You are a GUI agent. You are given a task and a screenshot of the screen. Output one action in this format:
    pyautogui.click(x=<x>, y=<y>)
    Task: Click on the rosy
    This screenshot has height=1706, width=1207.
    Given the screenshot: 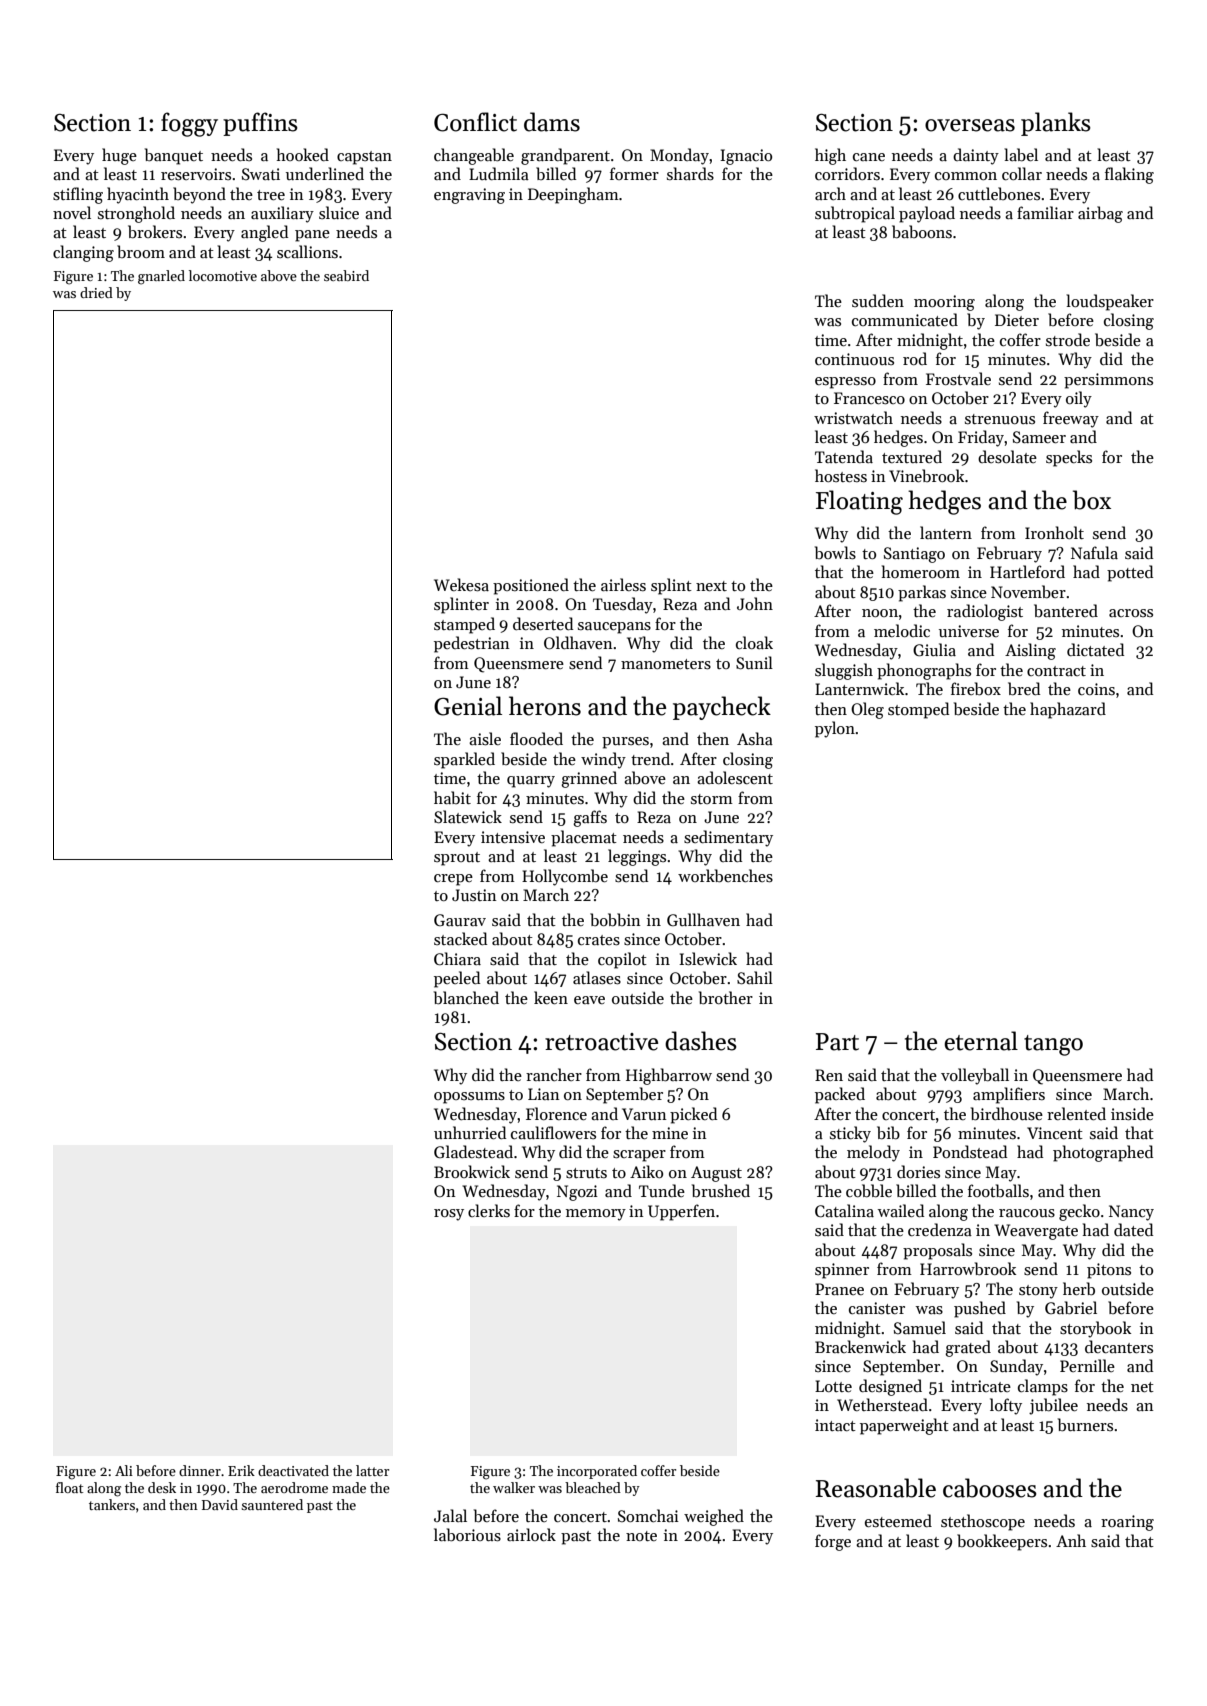 What is the action you would take?
    pyautogui.click(x=449, y=1215)
